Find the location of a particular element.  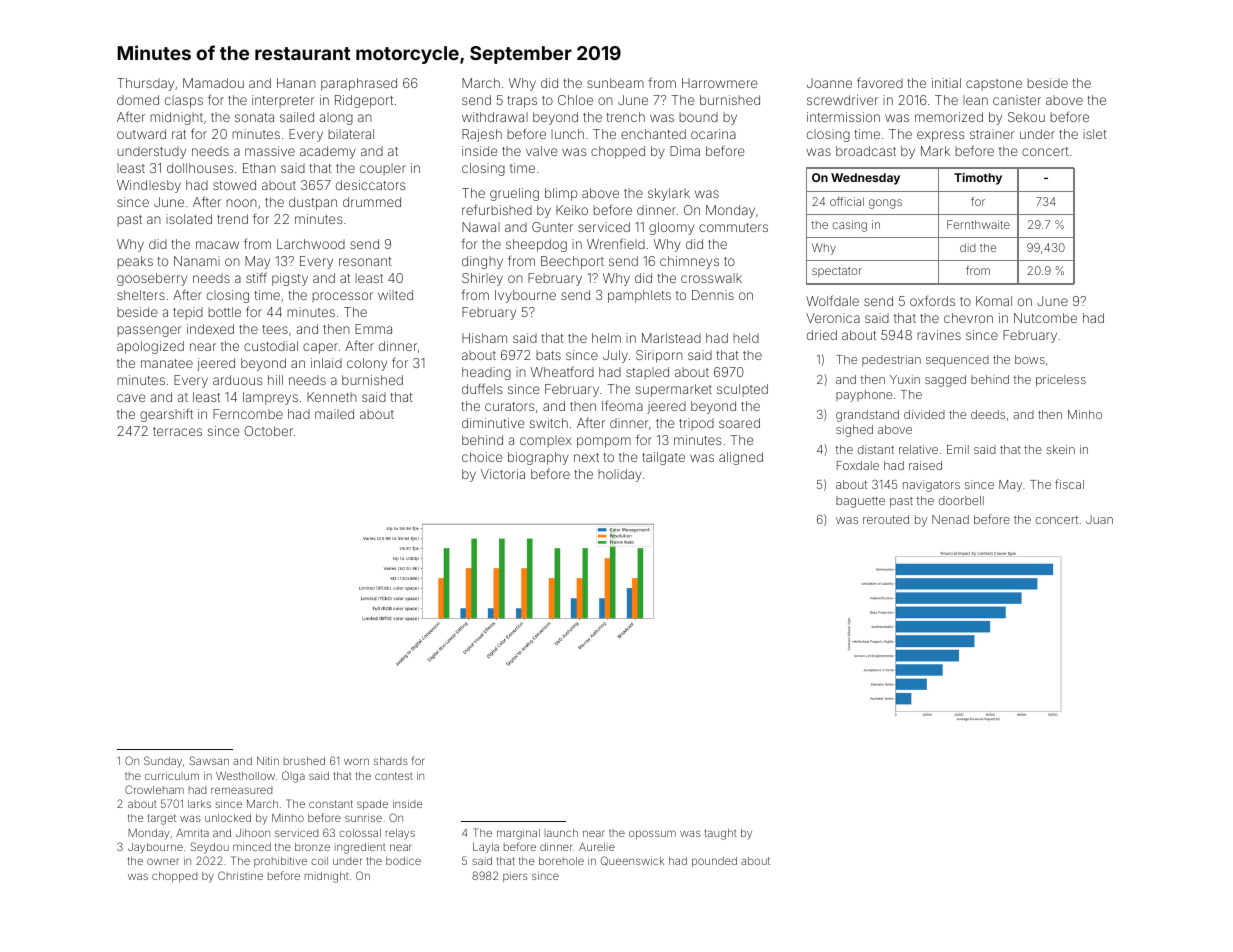

resonant is located at coordinates (365, 261).
